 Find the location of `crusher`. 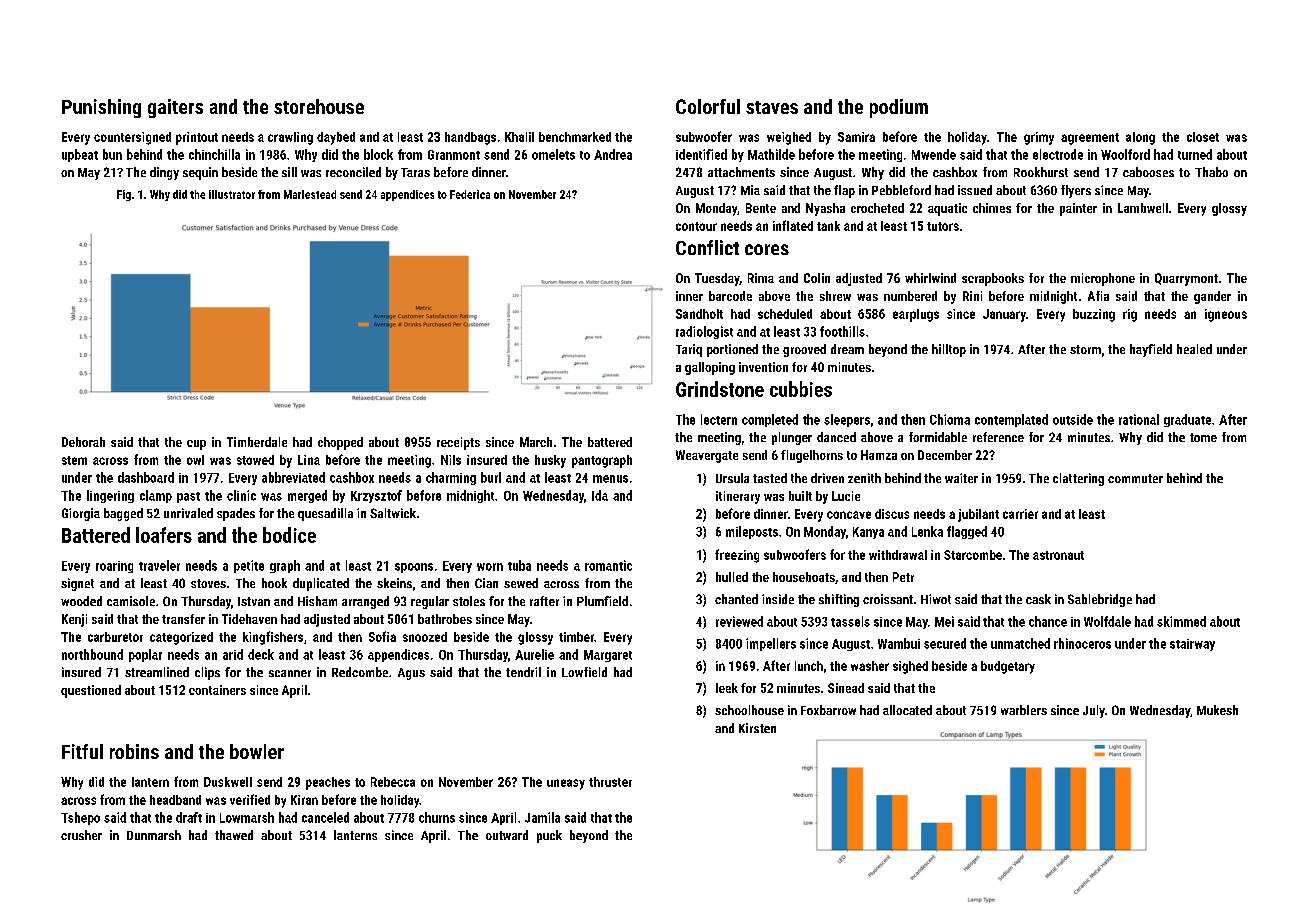

crusher is located at coordinates (81, 835).
